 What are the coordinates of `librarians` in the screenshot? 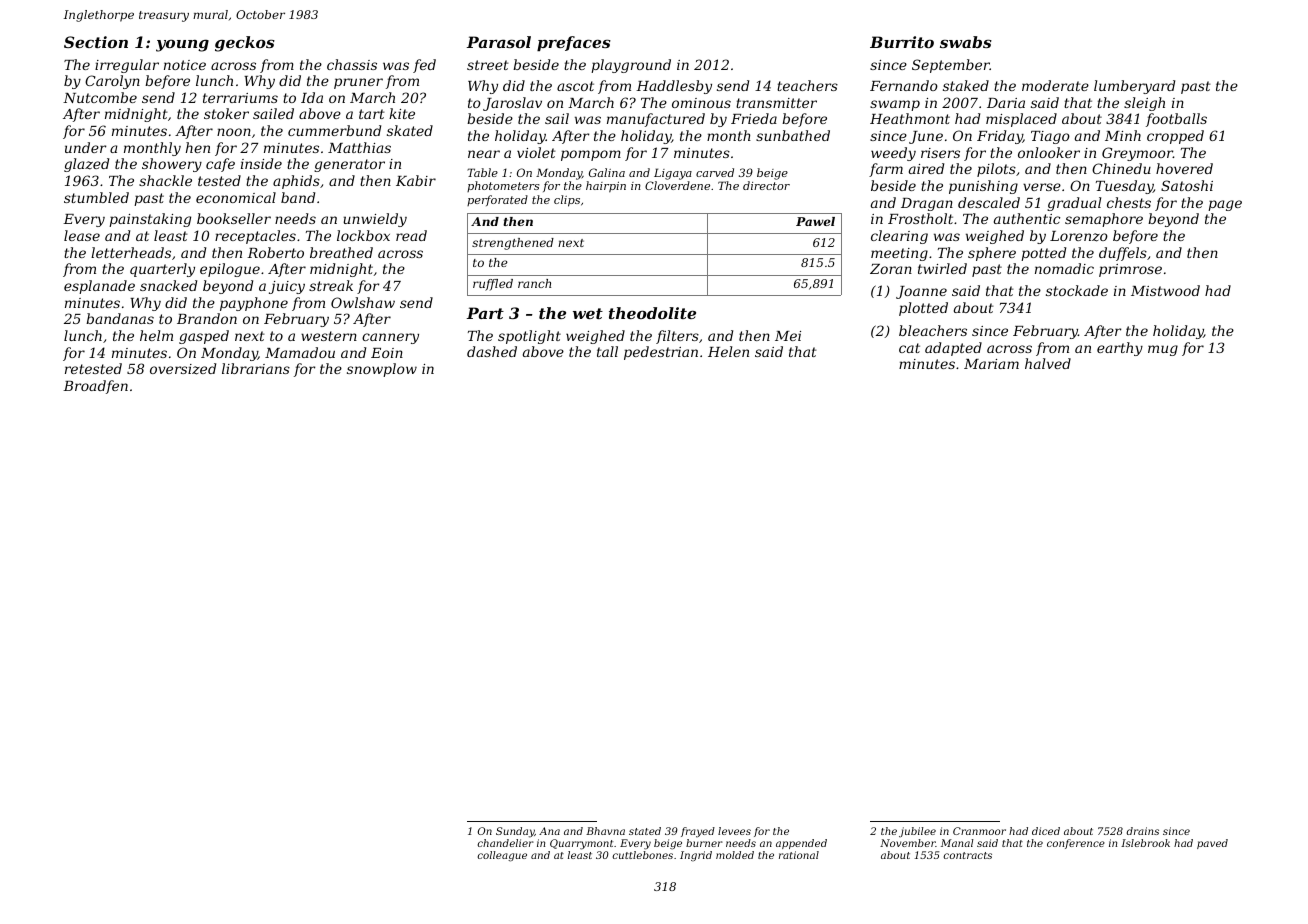 It's located at (256, 368).
